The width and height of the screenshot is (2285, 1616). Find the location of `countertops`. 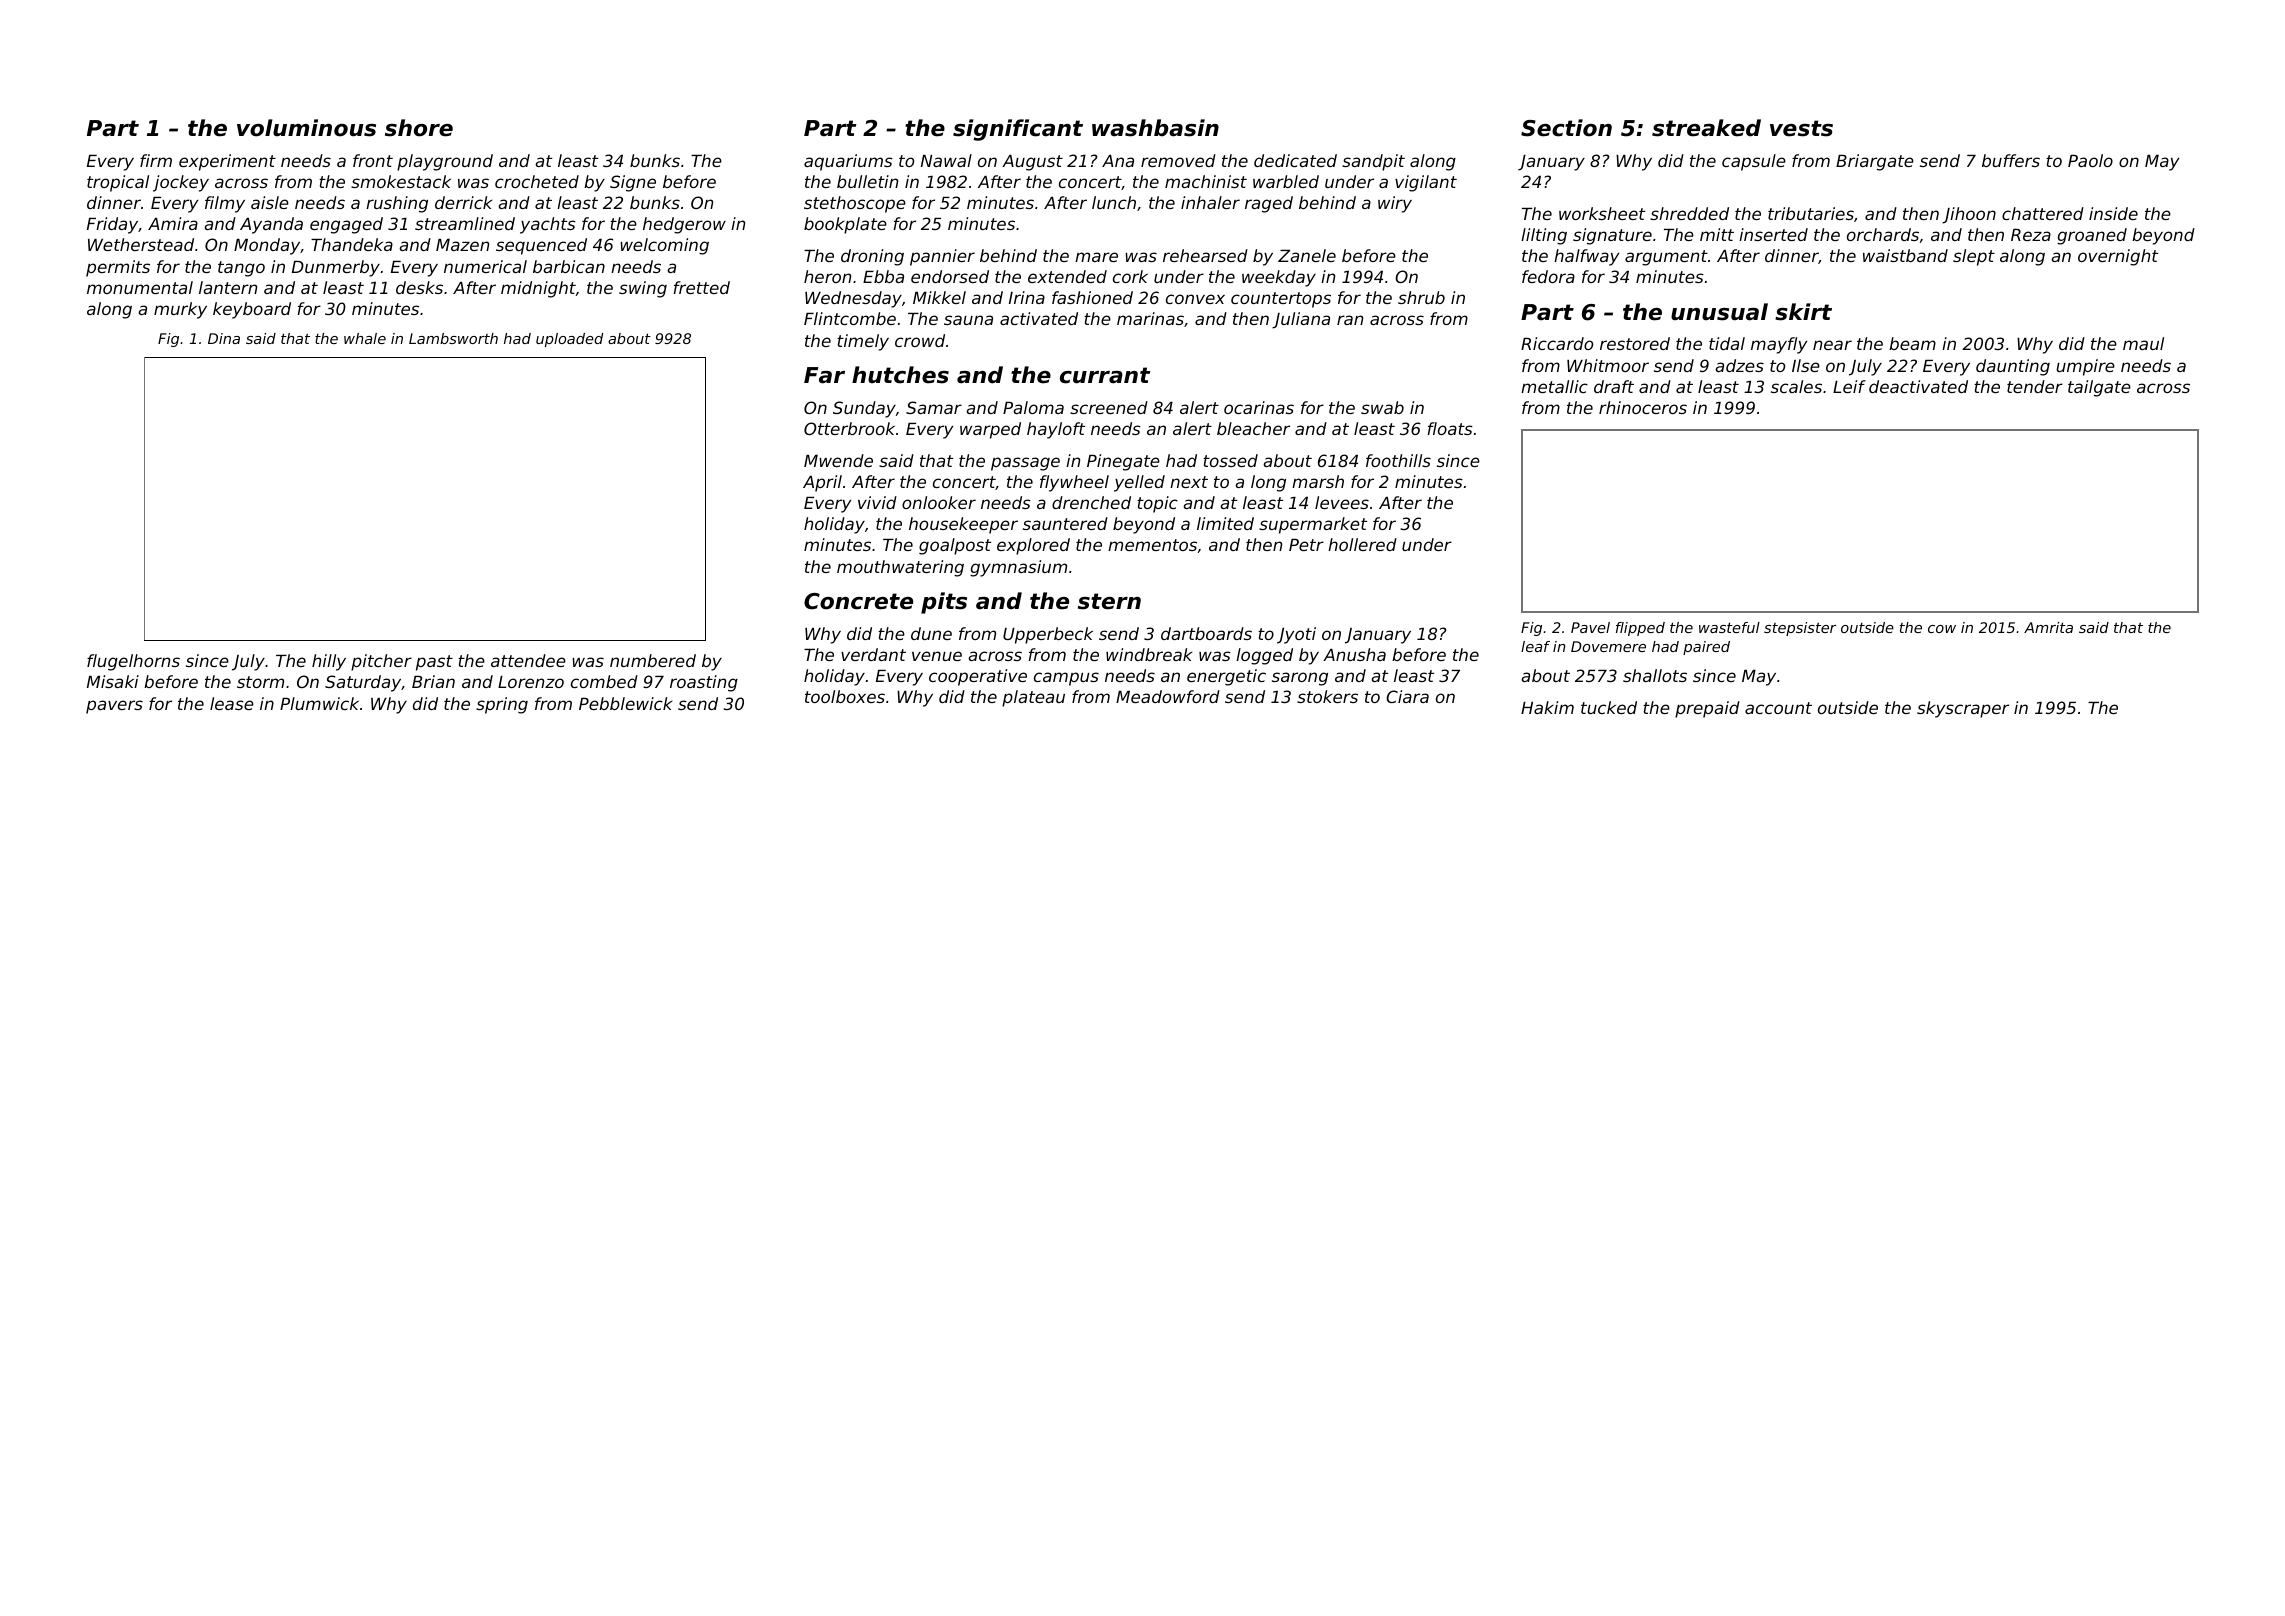

countertops is located at coordinates (1281, 300).
